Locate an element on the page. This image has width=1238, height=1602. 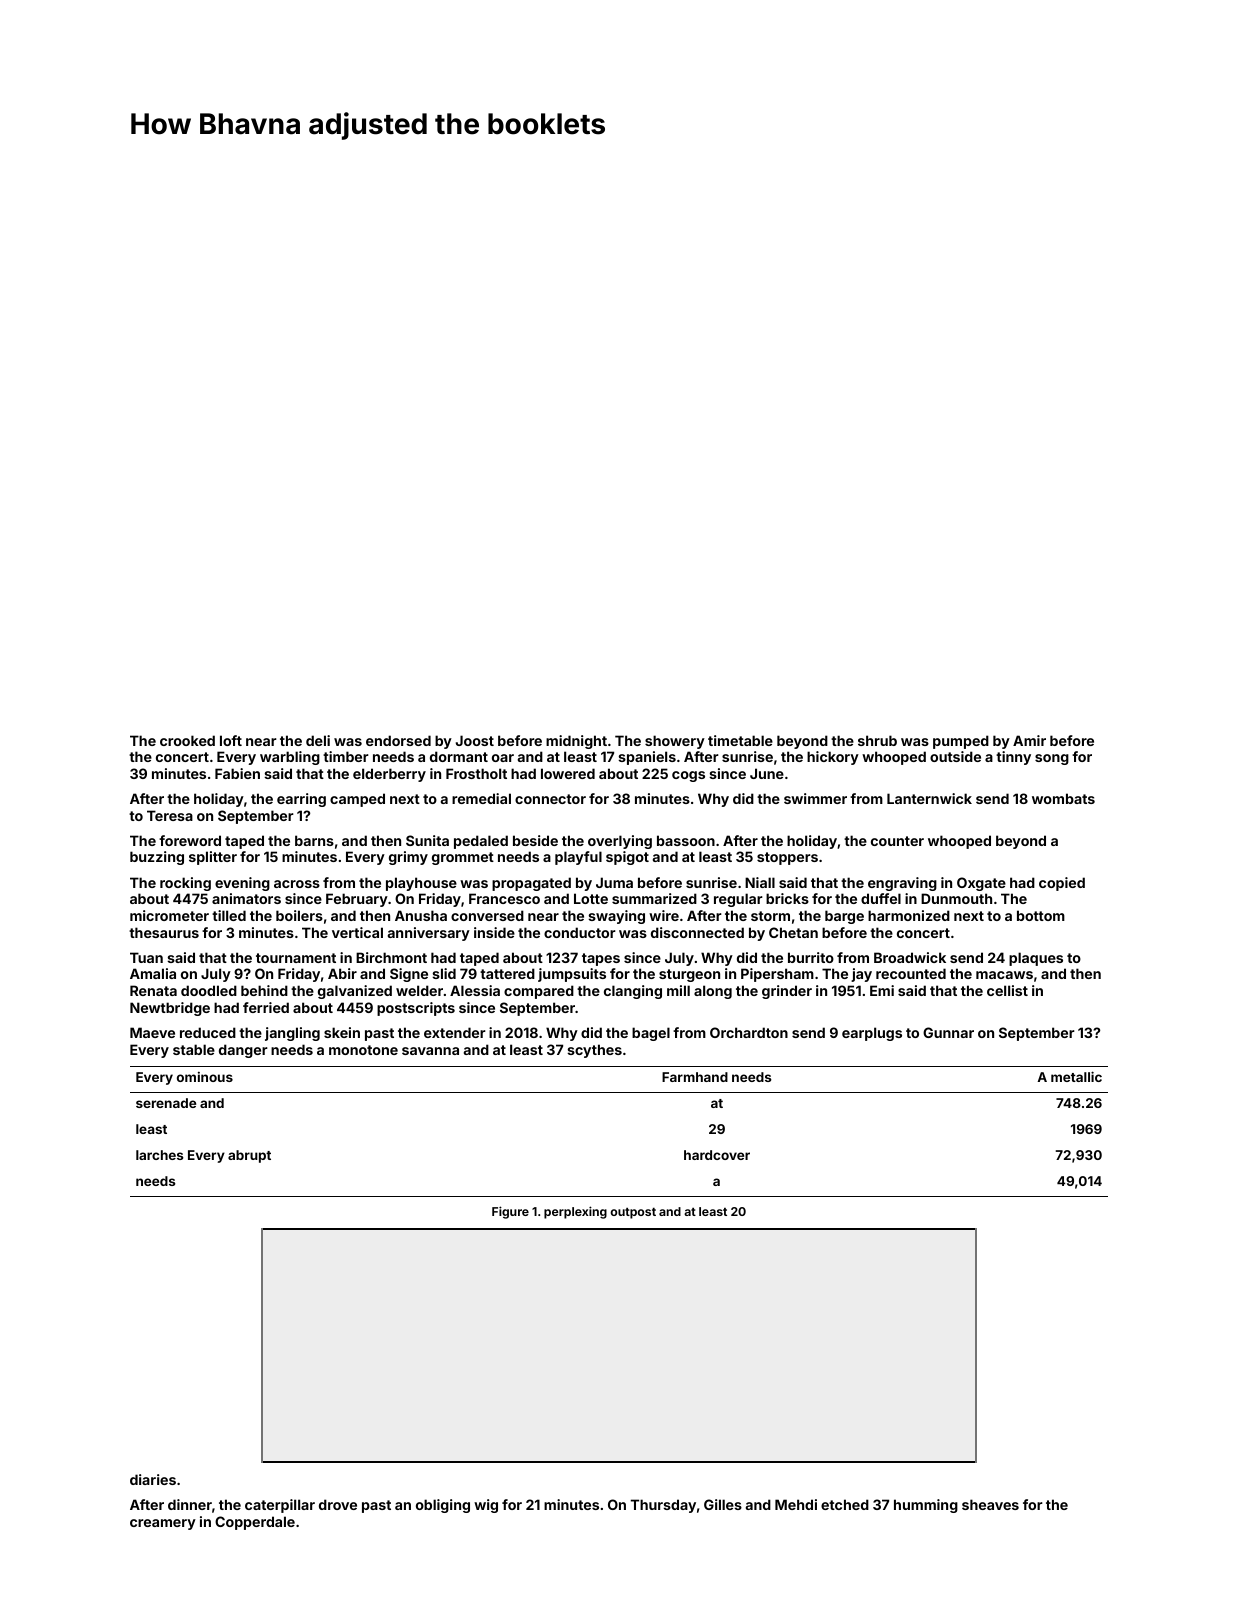
Amir is located at coordinates (1029, 740).
